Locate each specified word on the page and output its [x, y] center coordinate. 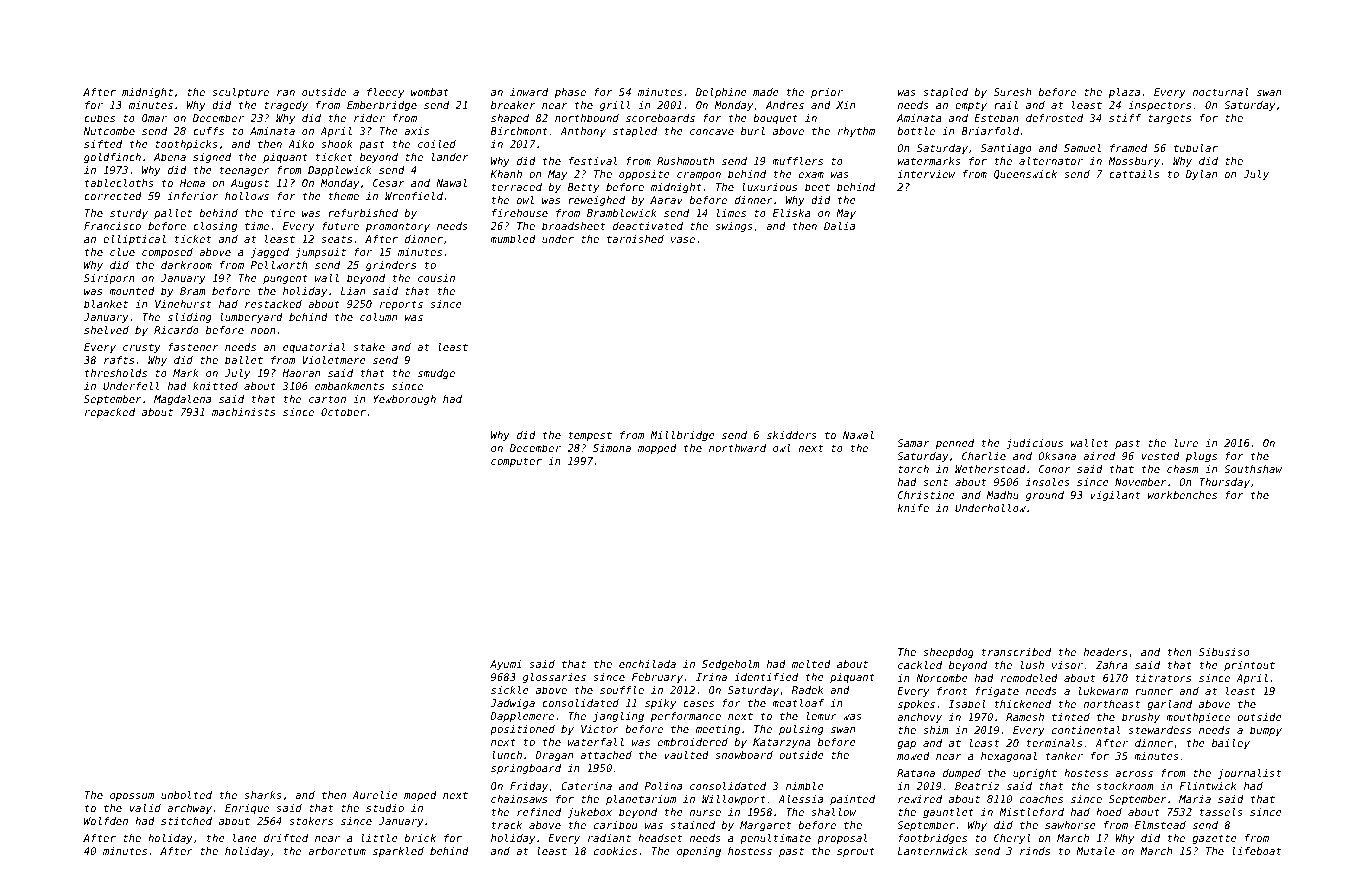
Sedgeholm [731, 665]
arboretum [337, 851]
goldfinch [112, 158]
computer [516, 462]
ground [1045, 496]
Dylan [1201, 175]
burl [753, 131]
